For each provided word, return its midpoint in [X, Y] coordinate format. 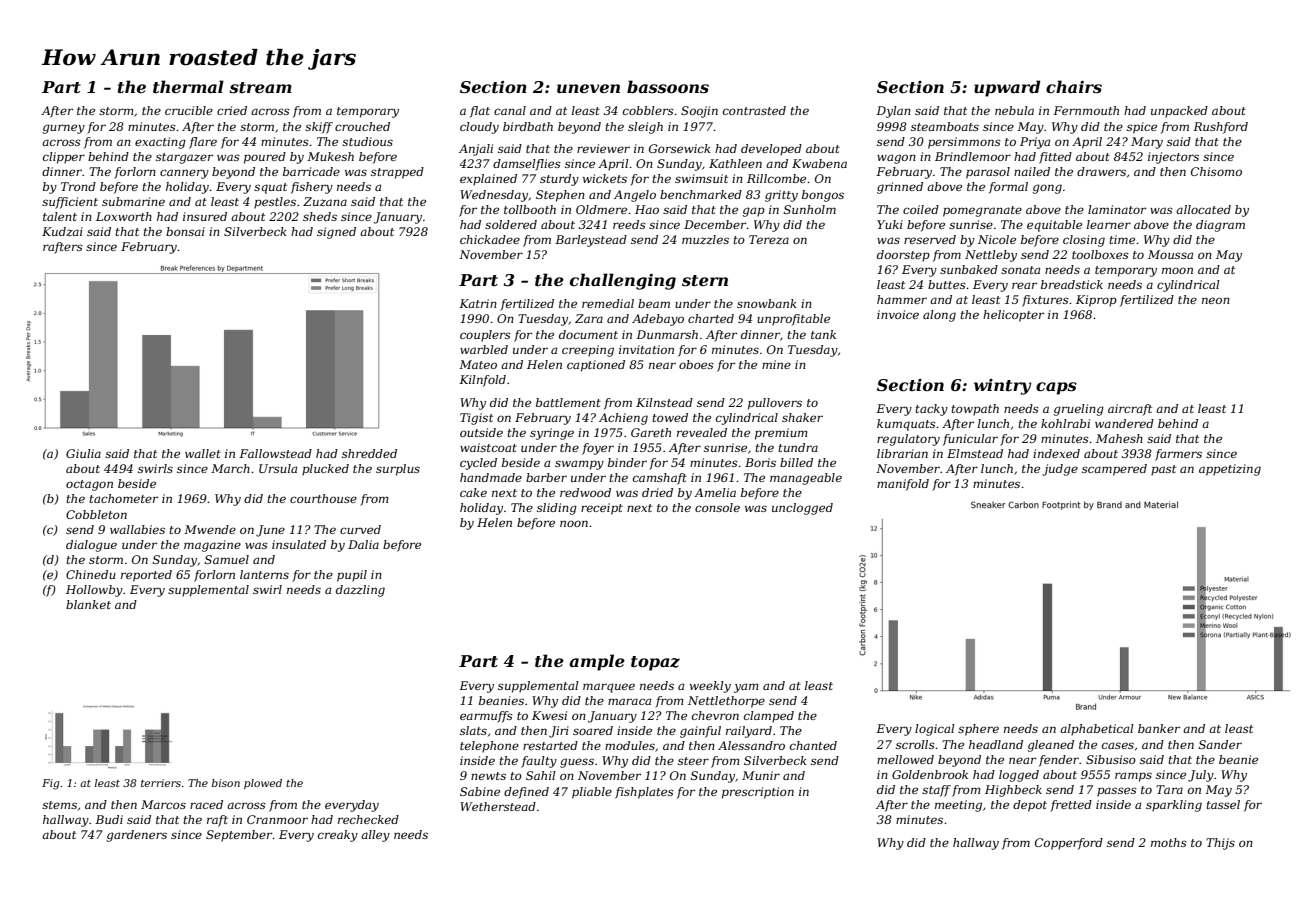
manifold [903, 485]
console [717, 507]
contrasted [754, 110]
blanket [88, 604]
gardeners [137, 836]
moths [1169, 842]
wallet [203, 453]
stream [260, 87]
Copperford [1069, 844]
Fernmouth [1086, 110]
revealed [702, 432]
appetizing [1230, 470]
